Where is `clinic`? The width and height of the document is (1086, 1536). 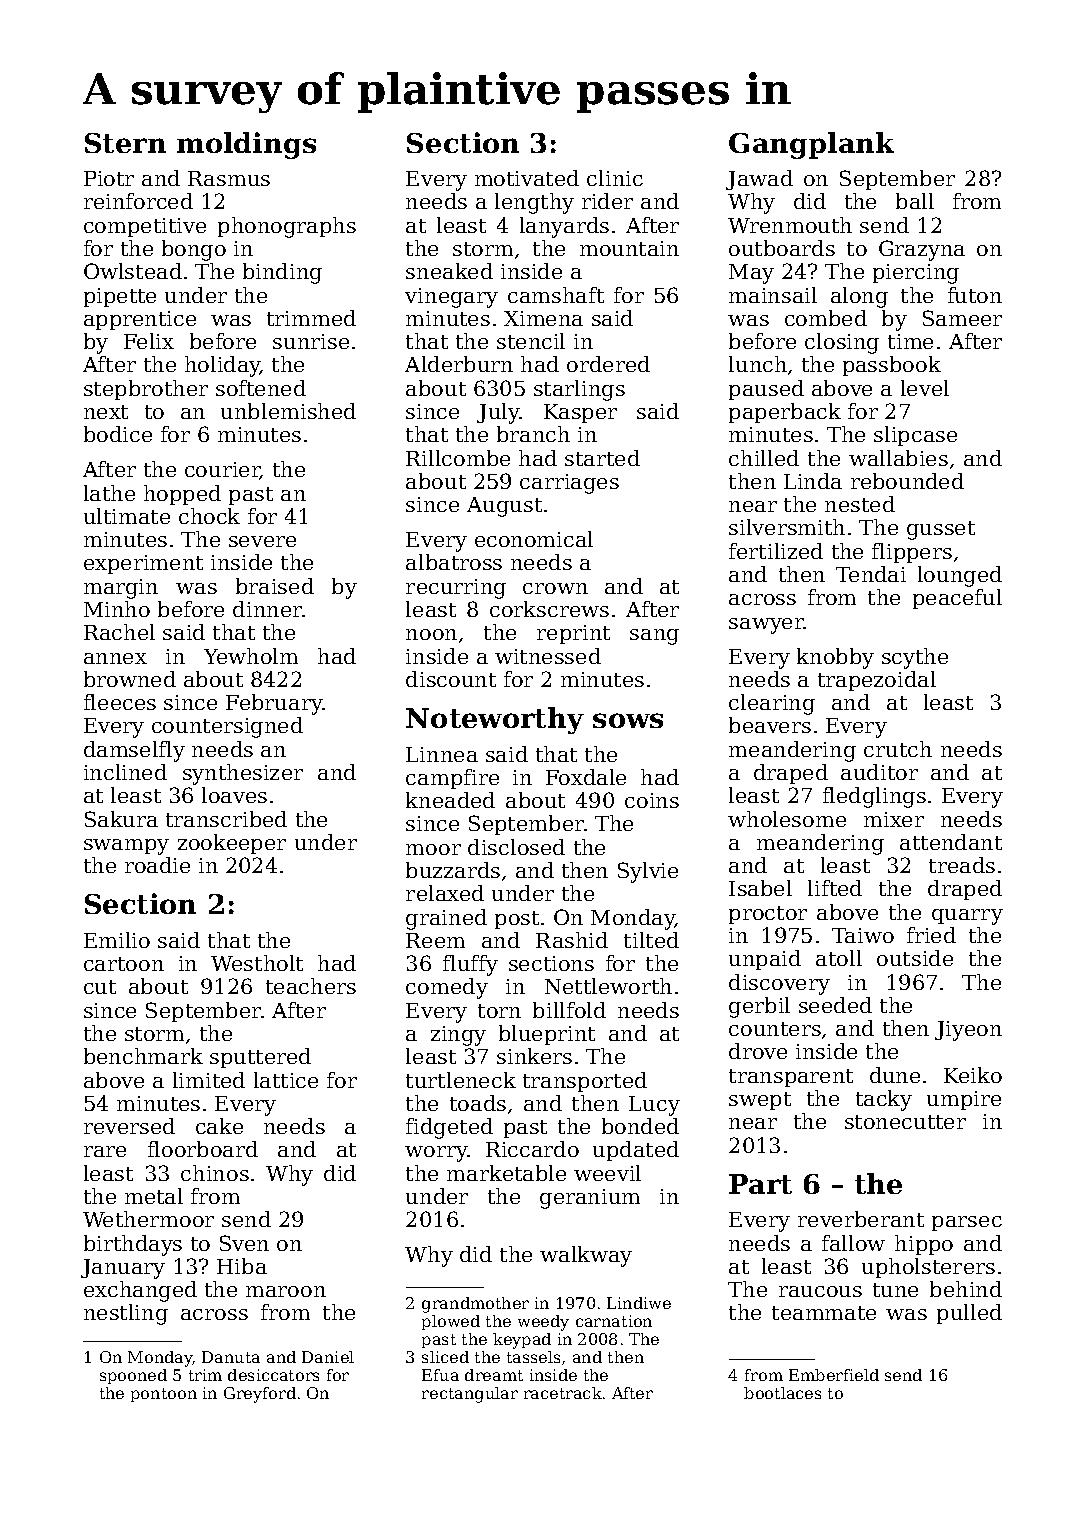 clinic is located at coordinates (615, 178).
